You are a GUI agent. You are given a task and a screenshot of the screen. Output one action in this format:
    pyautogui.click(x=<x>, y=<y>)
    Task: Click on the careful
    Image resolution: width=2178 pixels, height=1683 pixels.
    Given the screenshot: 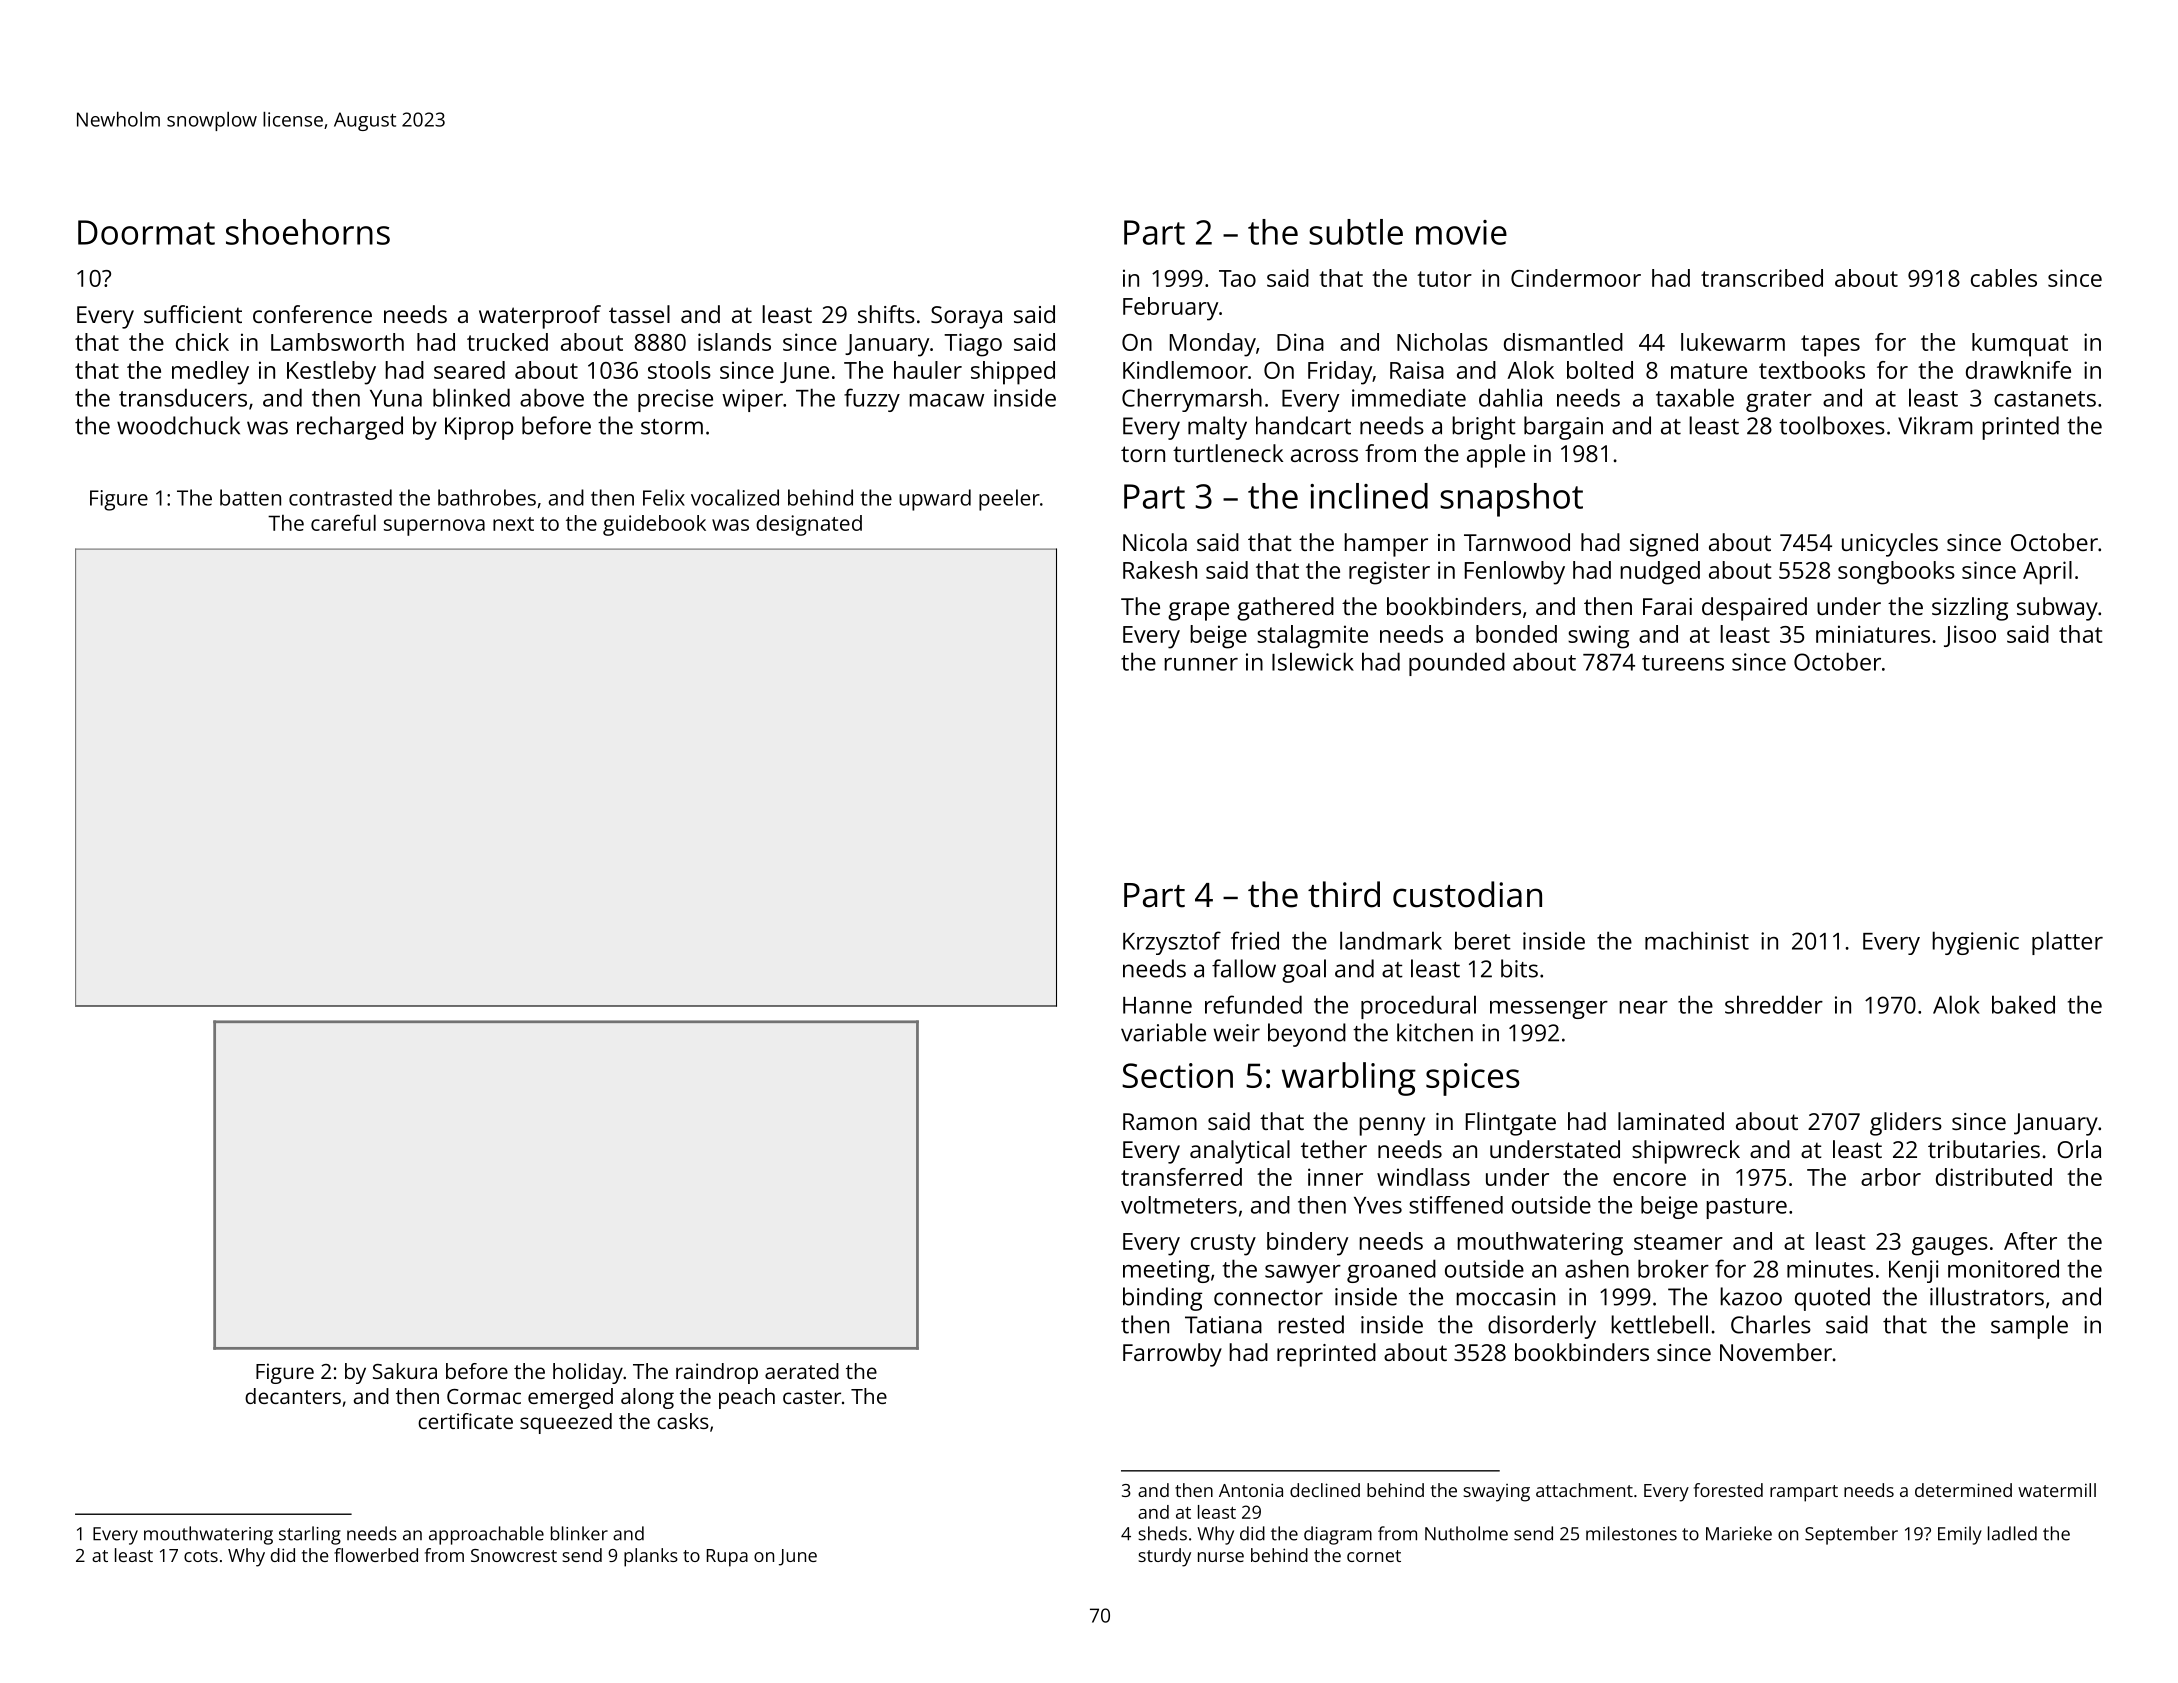 What is the action you would take?
    pyautogui.click(x=343, y=522)
